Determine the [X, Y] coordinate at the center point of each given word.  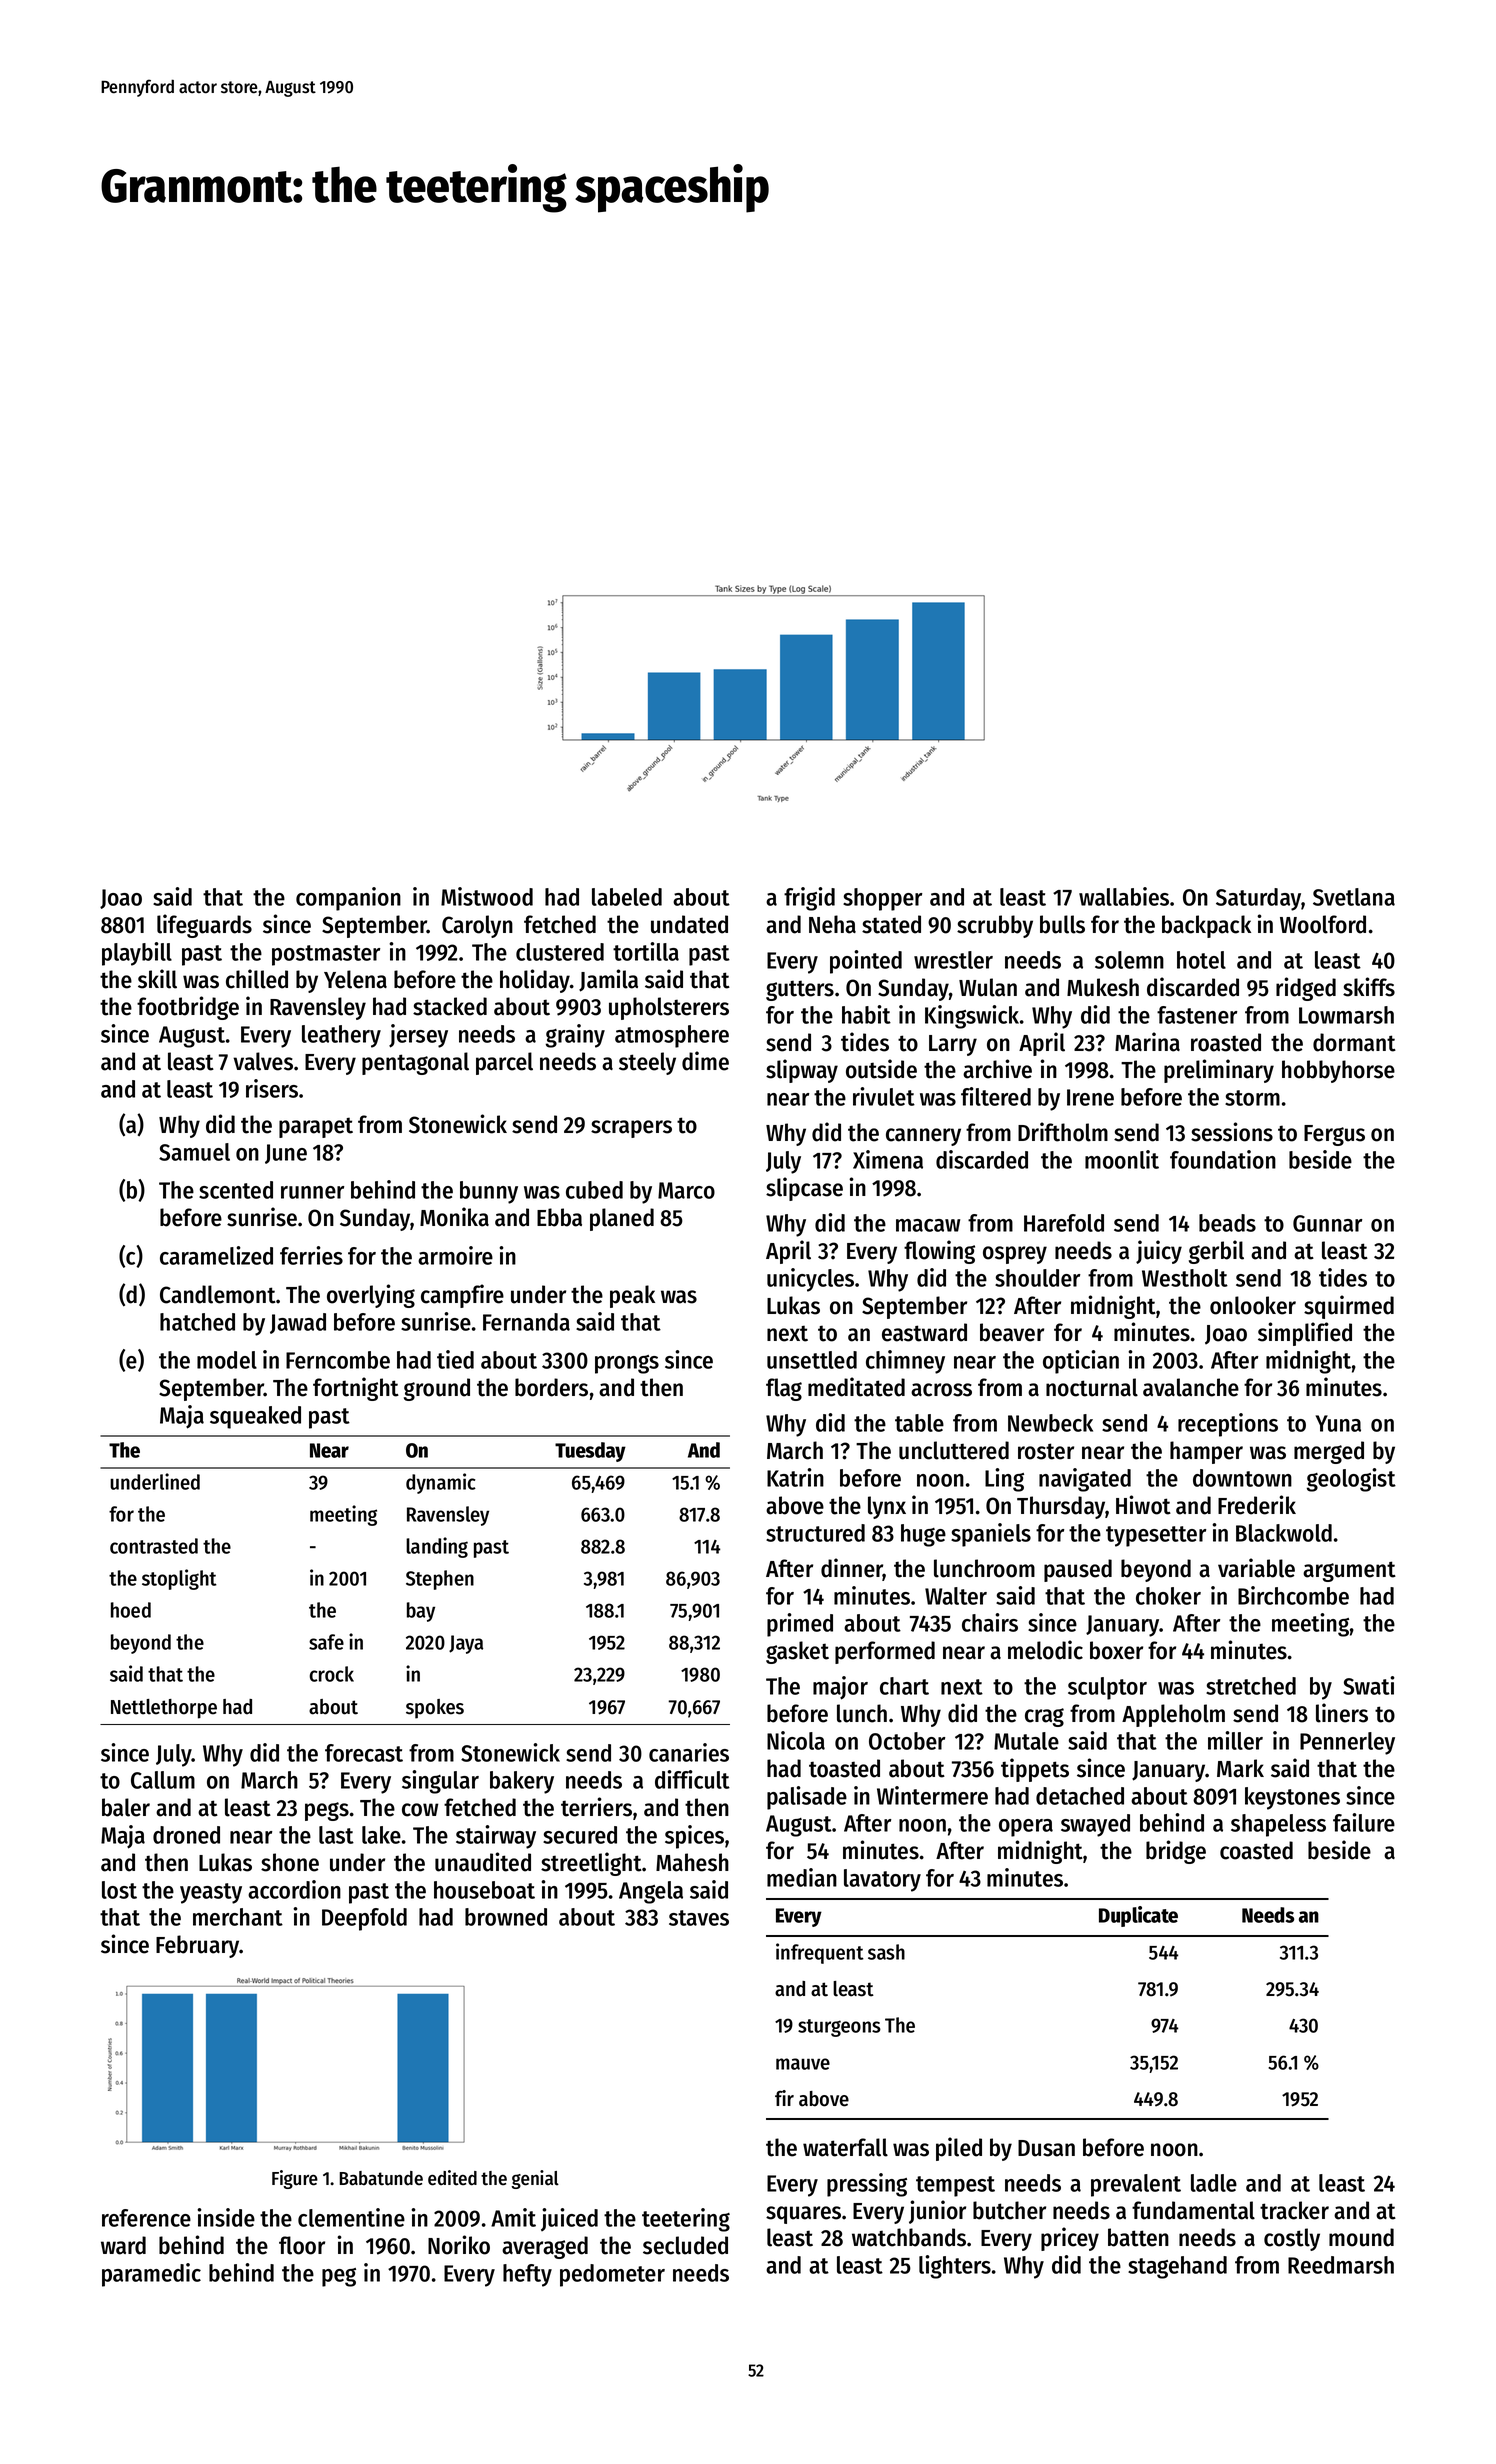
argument [1349, 1571]
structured [815, 1533]
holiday [535, 981]
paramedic [151, 2275]
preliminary [1219, 1071]
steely [647, 1063]
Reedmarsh [1341, 2265]
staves [699, 1918]
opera [1026, 1828]
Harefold [1064, 1223]
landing [437, 1547]
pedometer [612, 2275]
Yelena [355, 979]
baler [126, 1807]
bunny [489, 1192]
